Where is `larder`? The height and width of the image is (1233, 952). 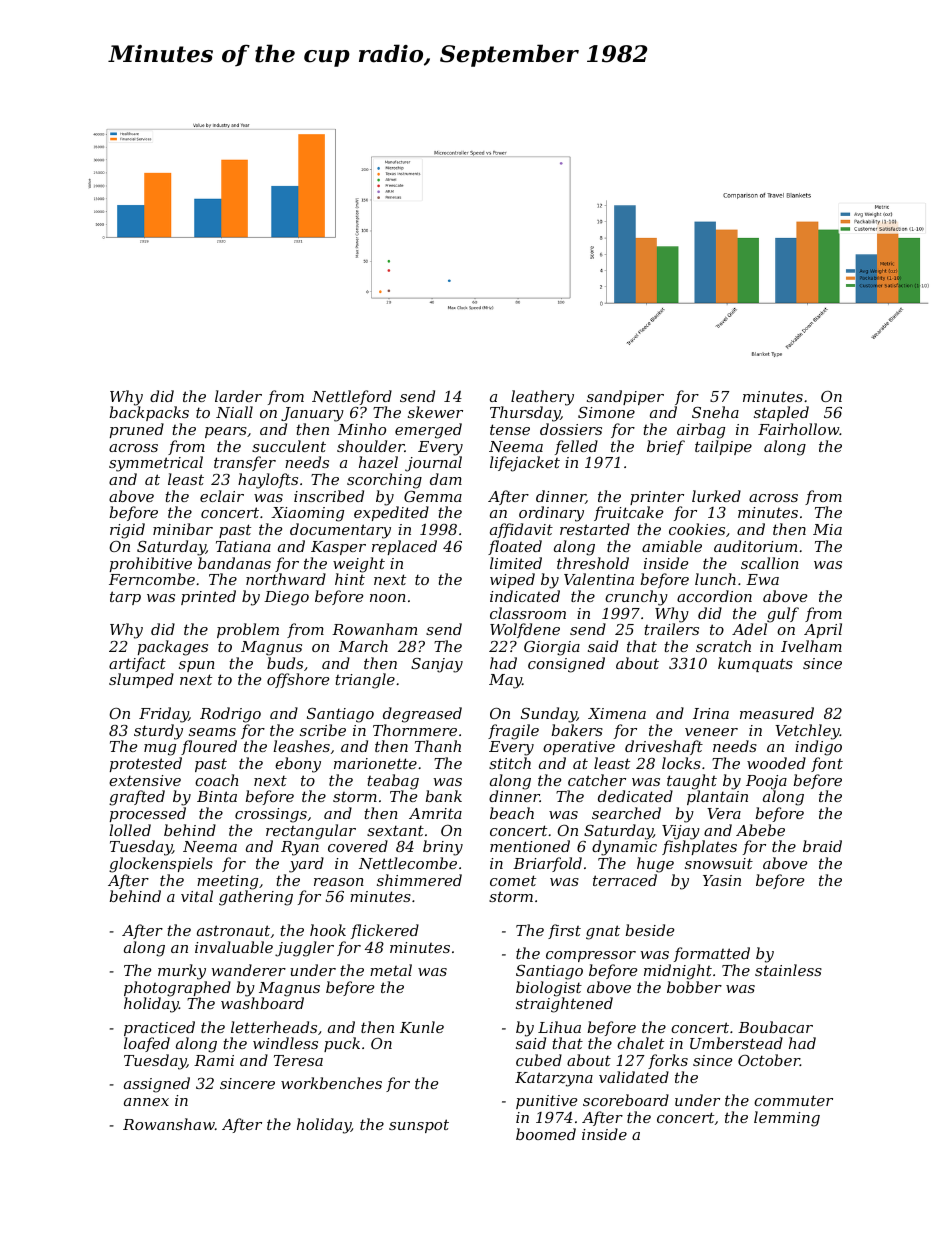
larder is located at coordinates (238, 396).
